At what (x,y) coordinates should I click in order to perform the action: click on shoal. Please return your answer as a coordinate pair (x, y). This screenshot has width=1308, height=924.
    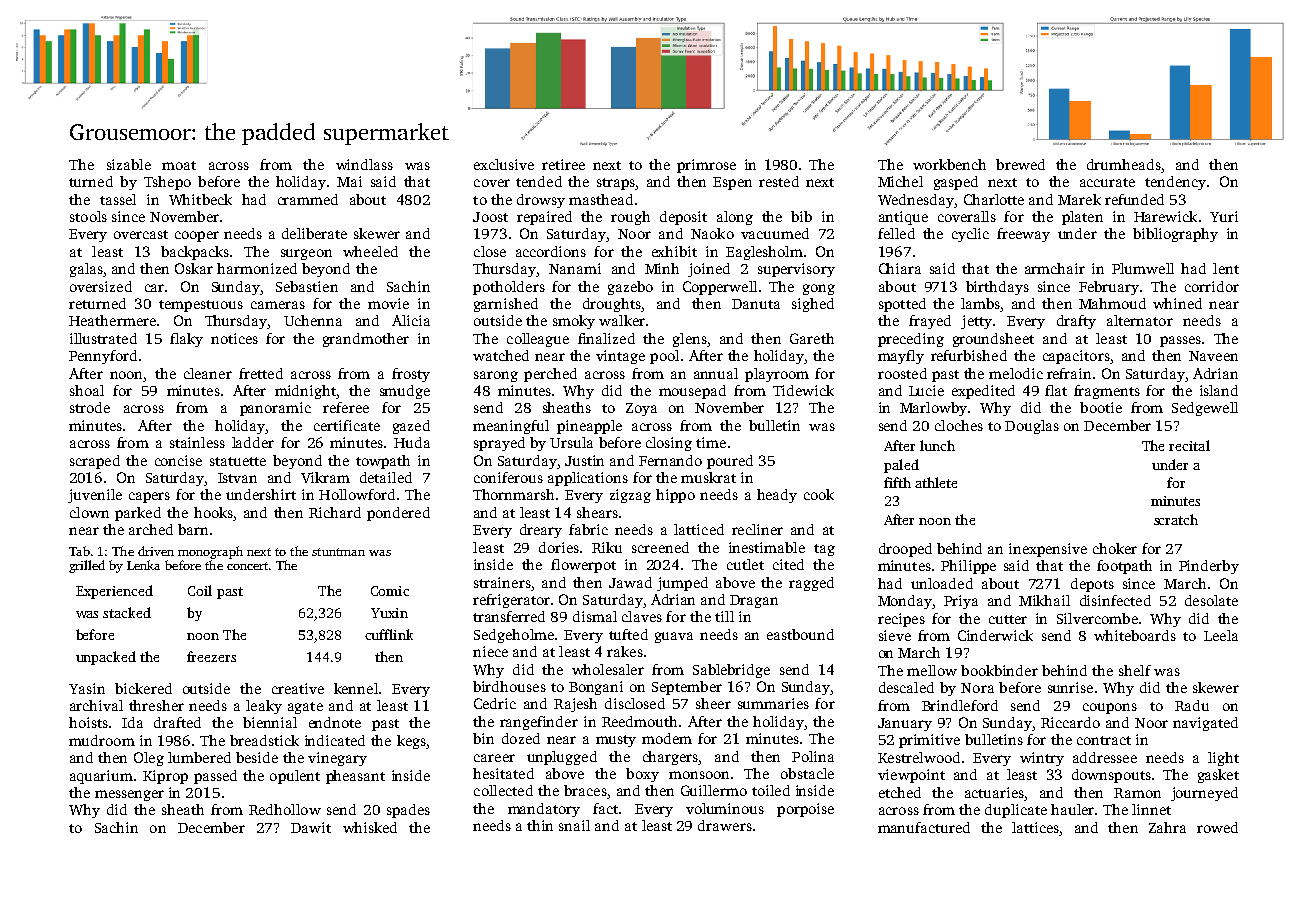
    Looking at the image, I should click on (87, 390).
